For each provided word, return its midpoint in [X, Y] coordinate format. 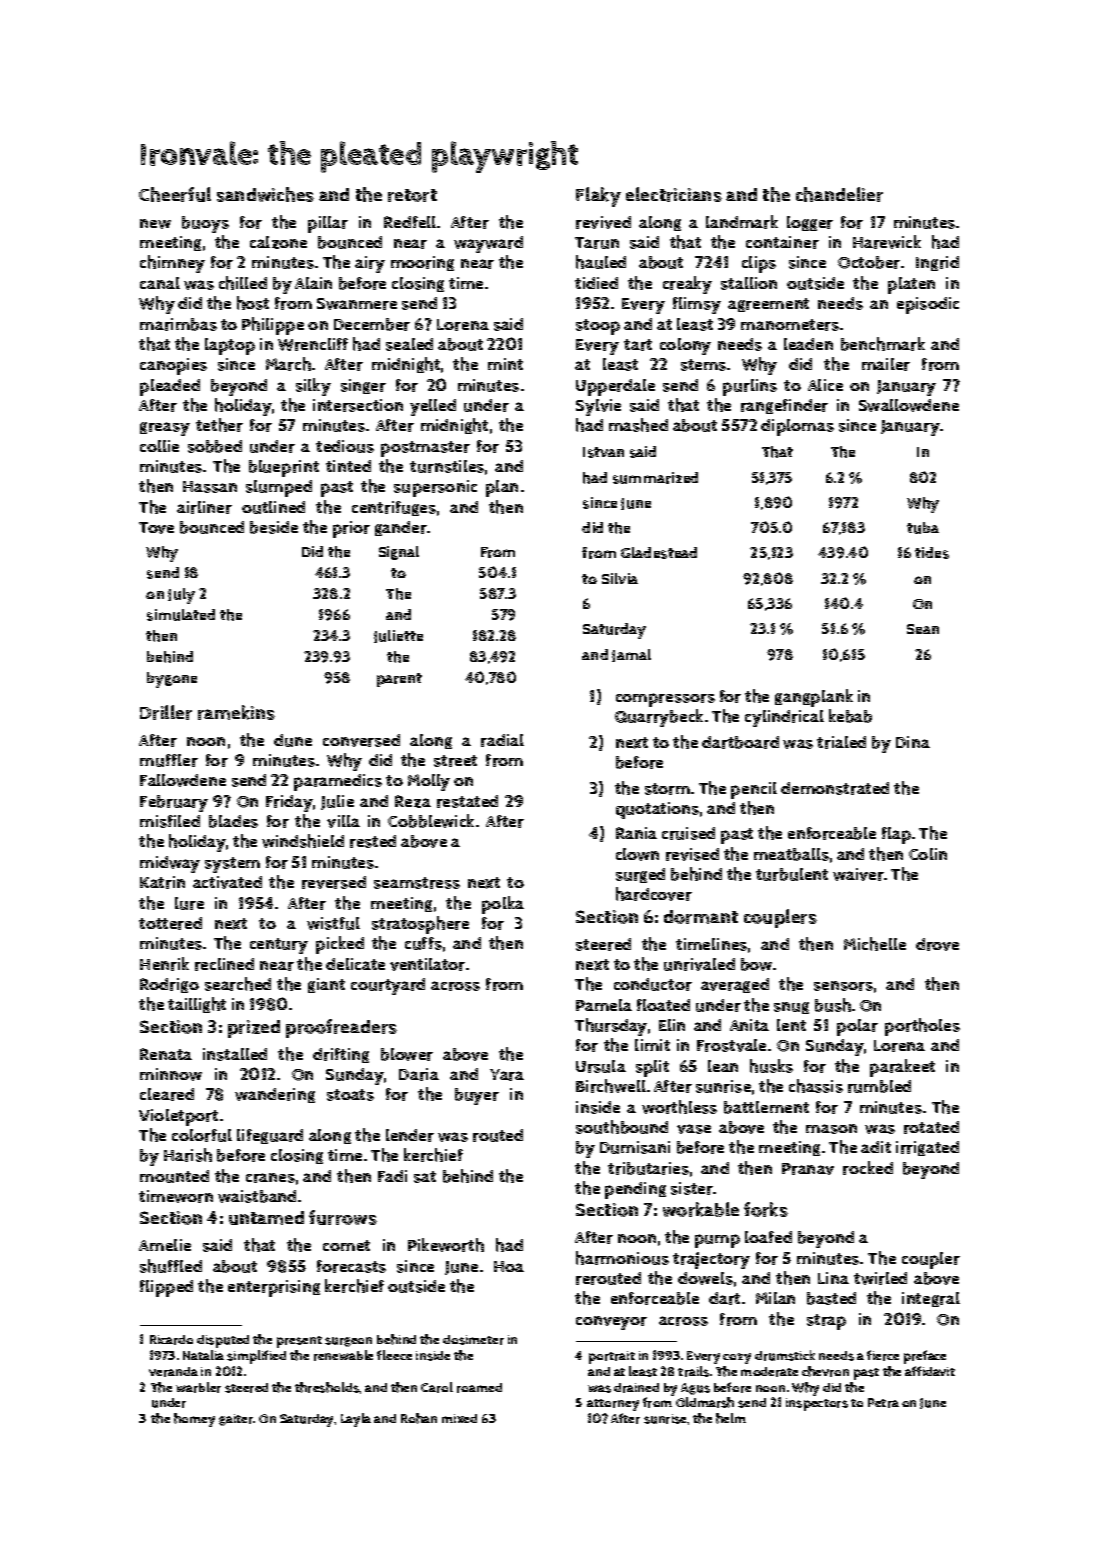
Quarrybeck [659, 718]
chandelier [839, 194]
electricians [674, 194]
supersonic [435, 488]
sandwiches [265, 194]
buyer [477, 1096]
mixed [459, 1418]
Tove [156, 528]
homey [194, 1420]
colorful [202, 1135]
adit [876, 1147]
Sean [923, 629]
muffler [169, 760]
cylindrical [784, 718]
